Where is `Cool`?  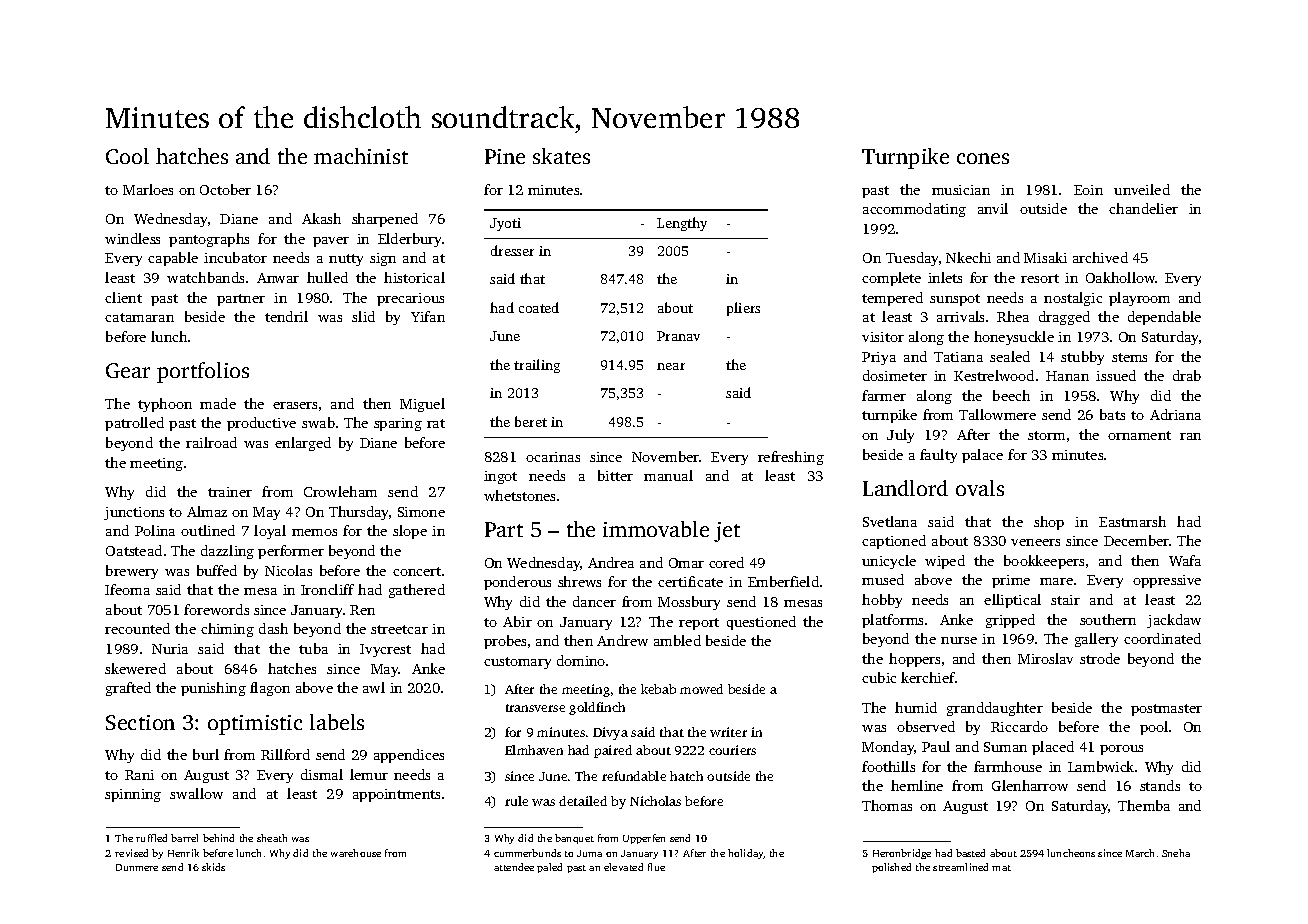 Cool is located at coordinates (127, 156).
